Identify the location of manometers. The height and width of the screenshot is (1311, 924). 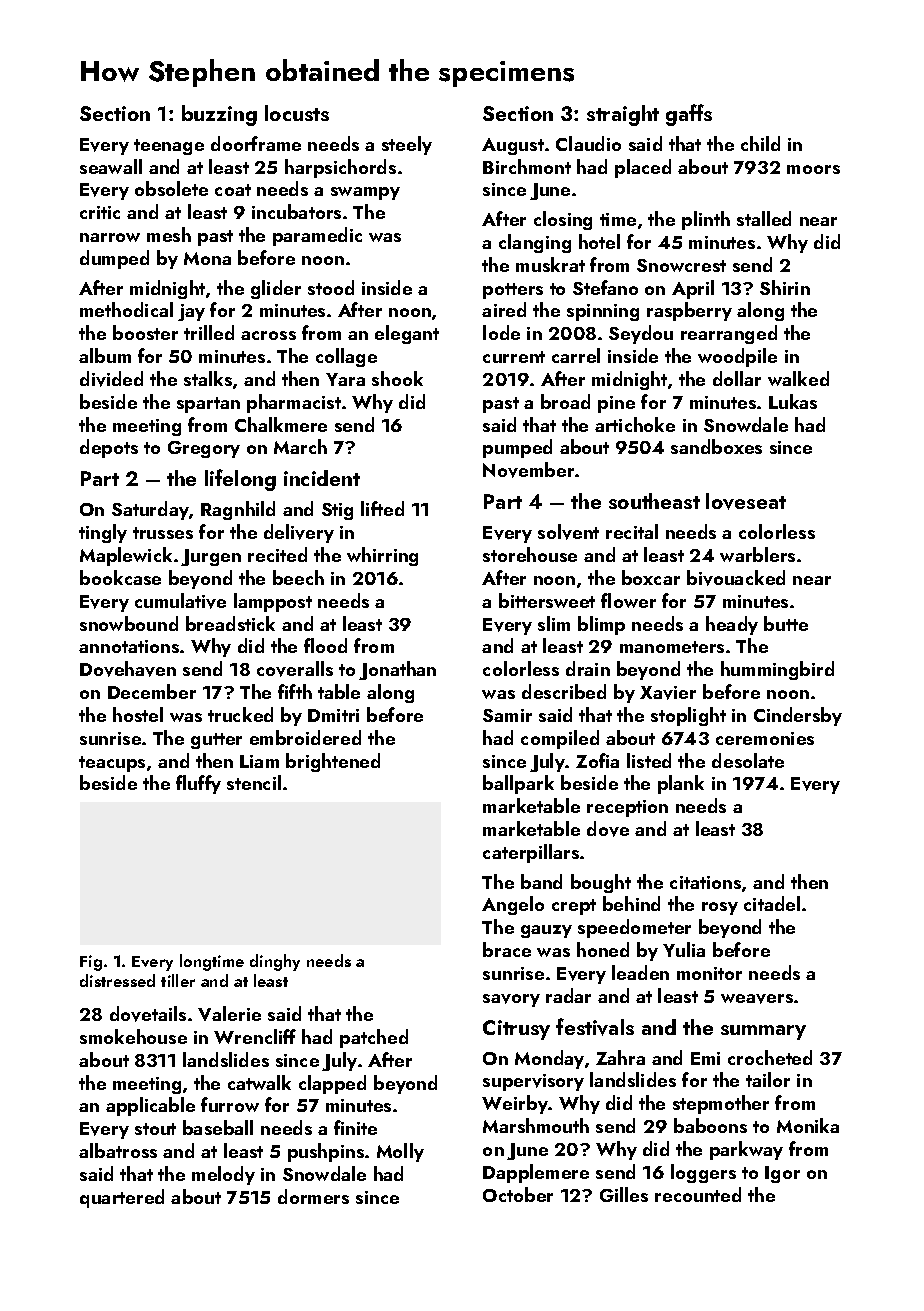
(672, 647).
